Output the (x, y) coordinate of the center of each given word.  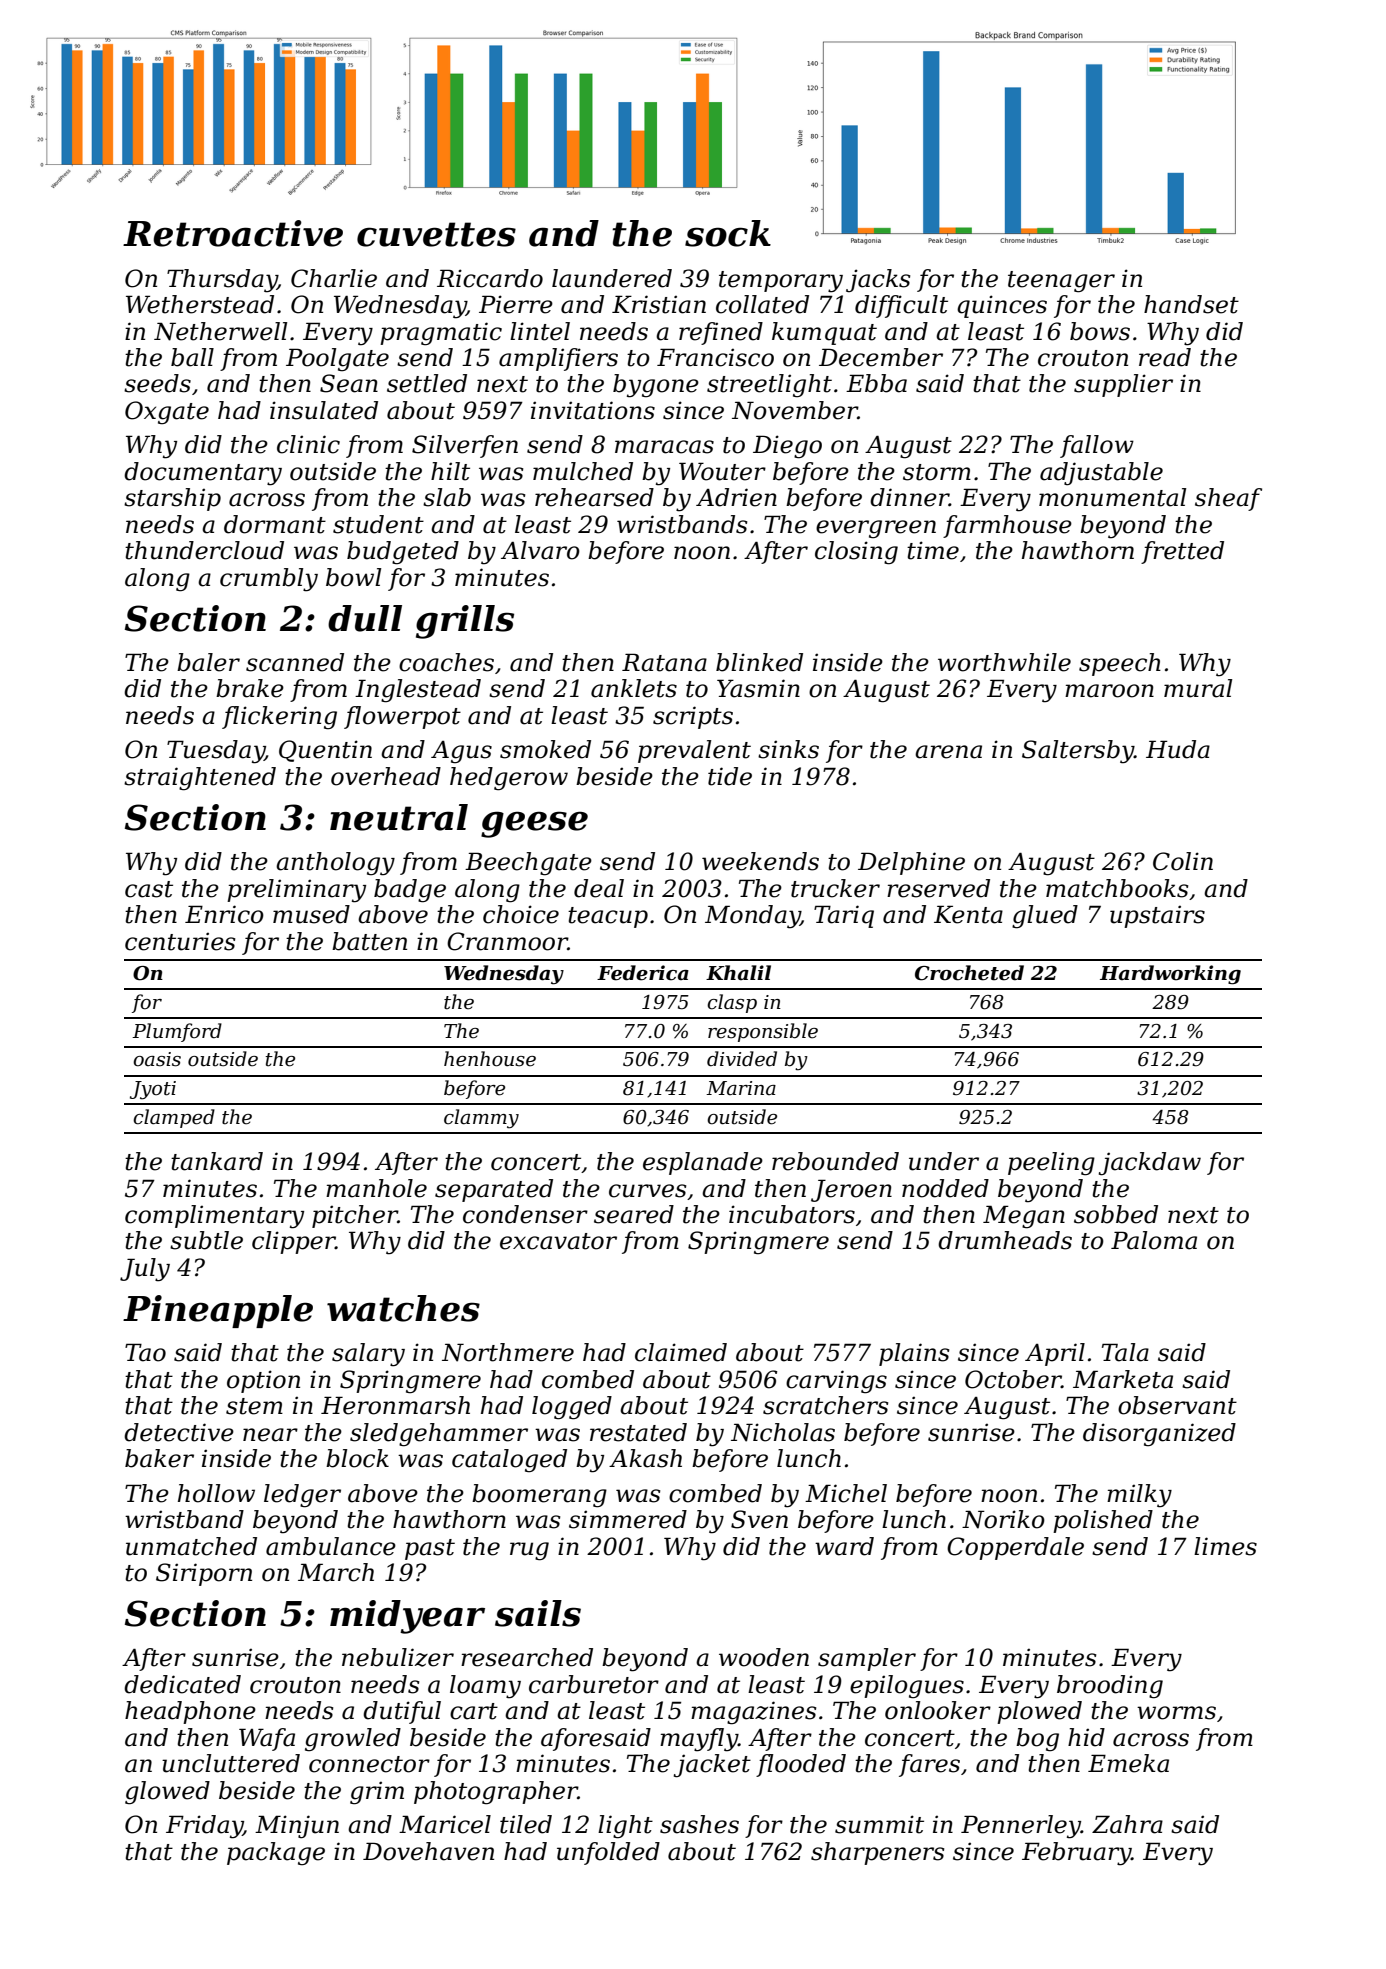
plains (914, 1354)
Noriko (1003, 1519)
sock (728, 233)
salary (368, 1355)
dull (365, 618)
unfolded (608, 1853)
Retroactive (233, 233)
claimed (681, 1352)
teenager (1061, 282)
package (276, 1853)
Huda (1178, 749)
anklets (634, 688)
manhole (376, 1188)
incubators (792, 1214)
